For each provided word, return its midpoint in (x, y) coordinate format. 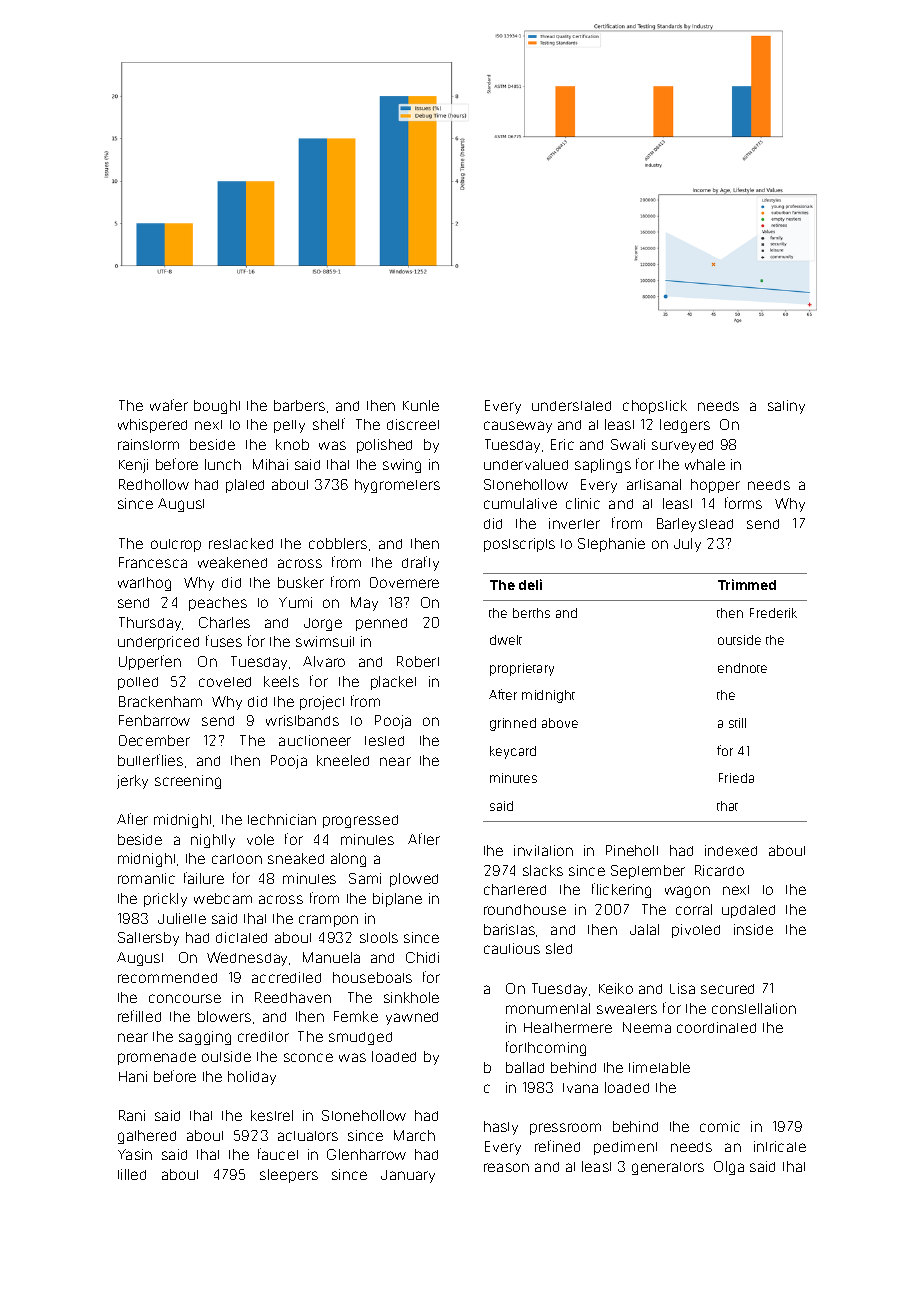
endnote (742, 668)
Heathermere (568, 1027)
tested (384, 741)
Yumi (295, 602)
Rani (132, 1115)
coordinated (716, 1027)
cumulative (520, 503)
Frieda (736, 778)
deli (530, 584)
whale (705, 464)
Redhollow (154, 484)
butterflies (150, 760)
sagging (205, 1038)
